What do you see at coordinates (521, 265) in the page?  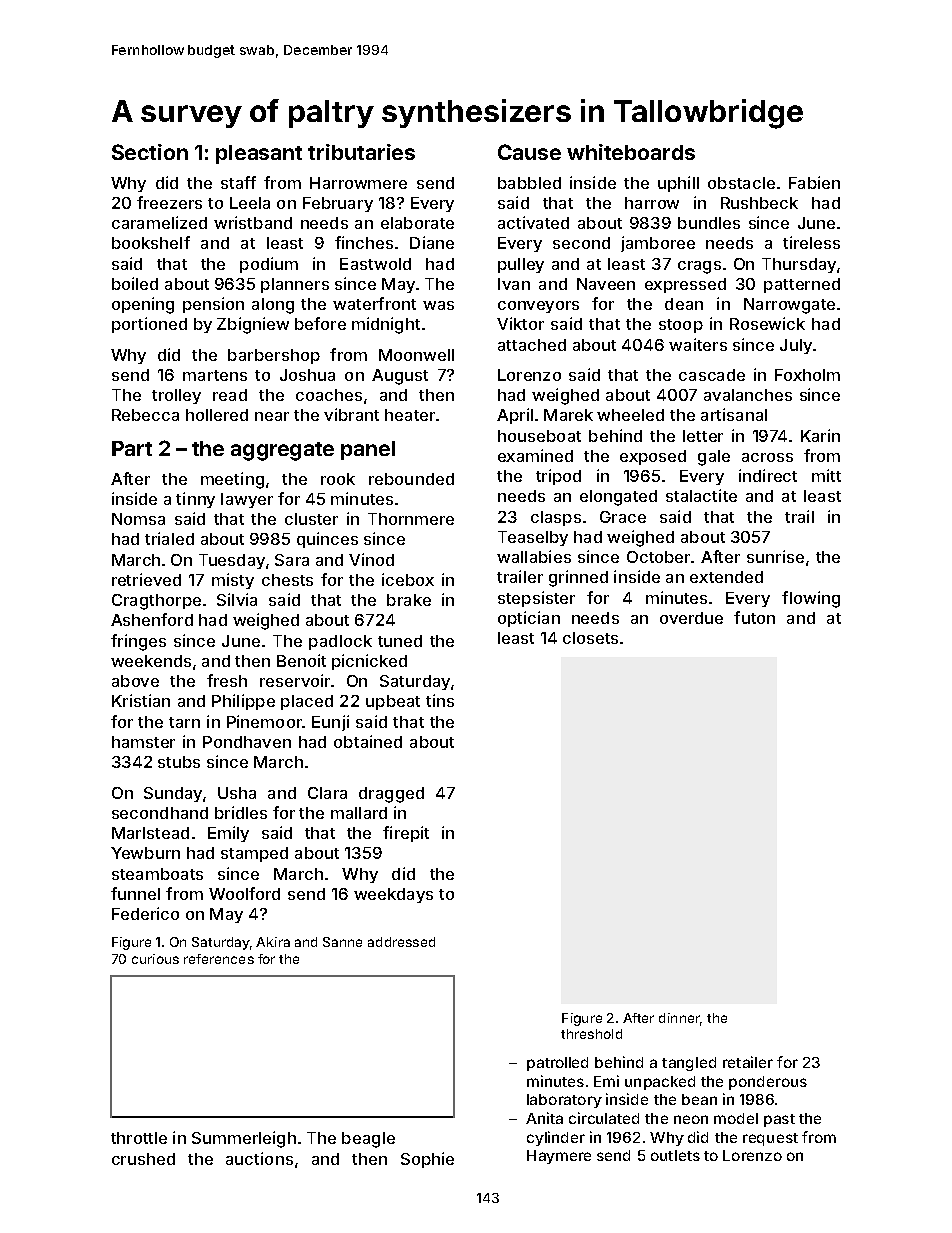 I see `pulley` at bounding box center [521, 265].
